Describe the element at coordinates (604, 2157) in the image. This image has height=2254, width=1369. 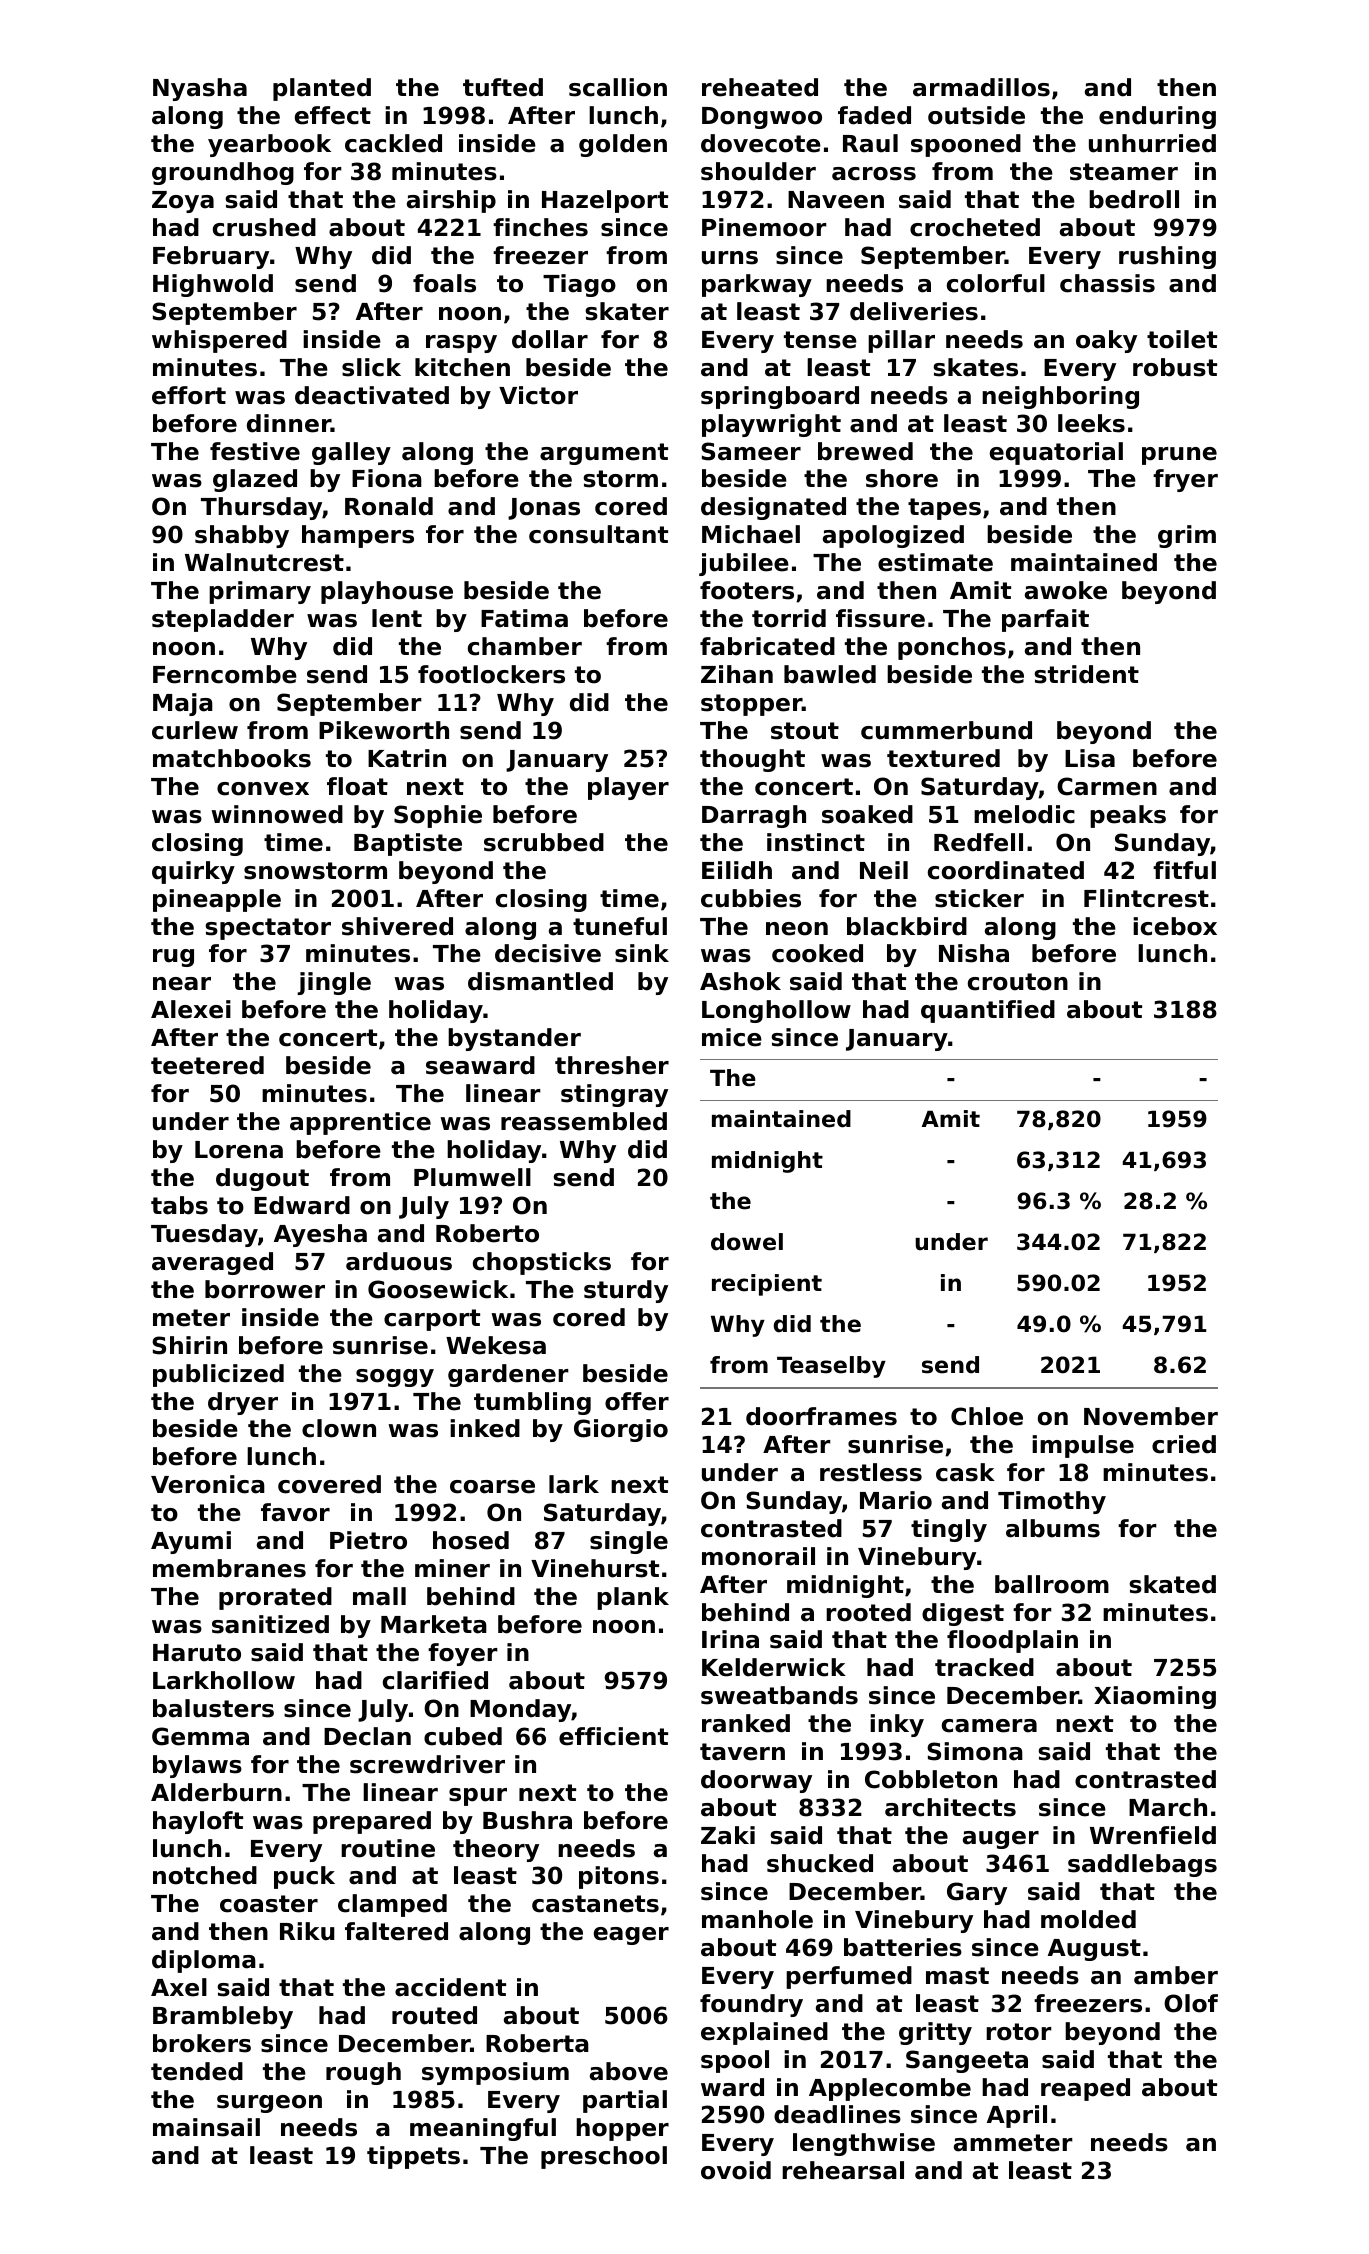
I see `preschool` at that location.
